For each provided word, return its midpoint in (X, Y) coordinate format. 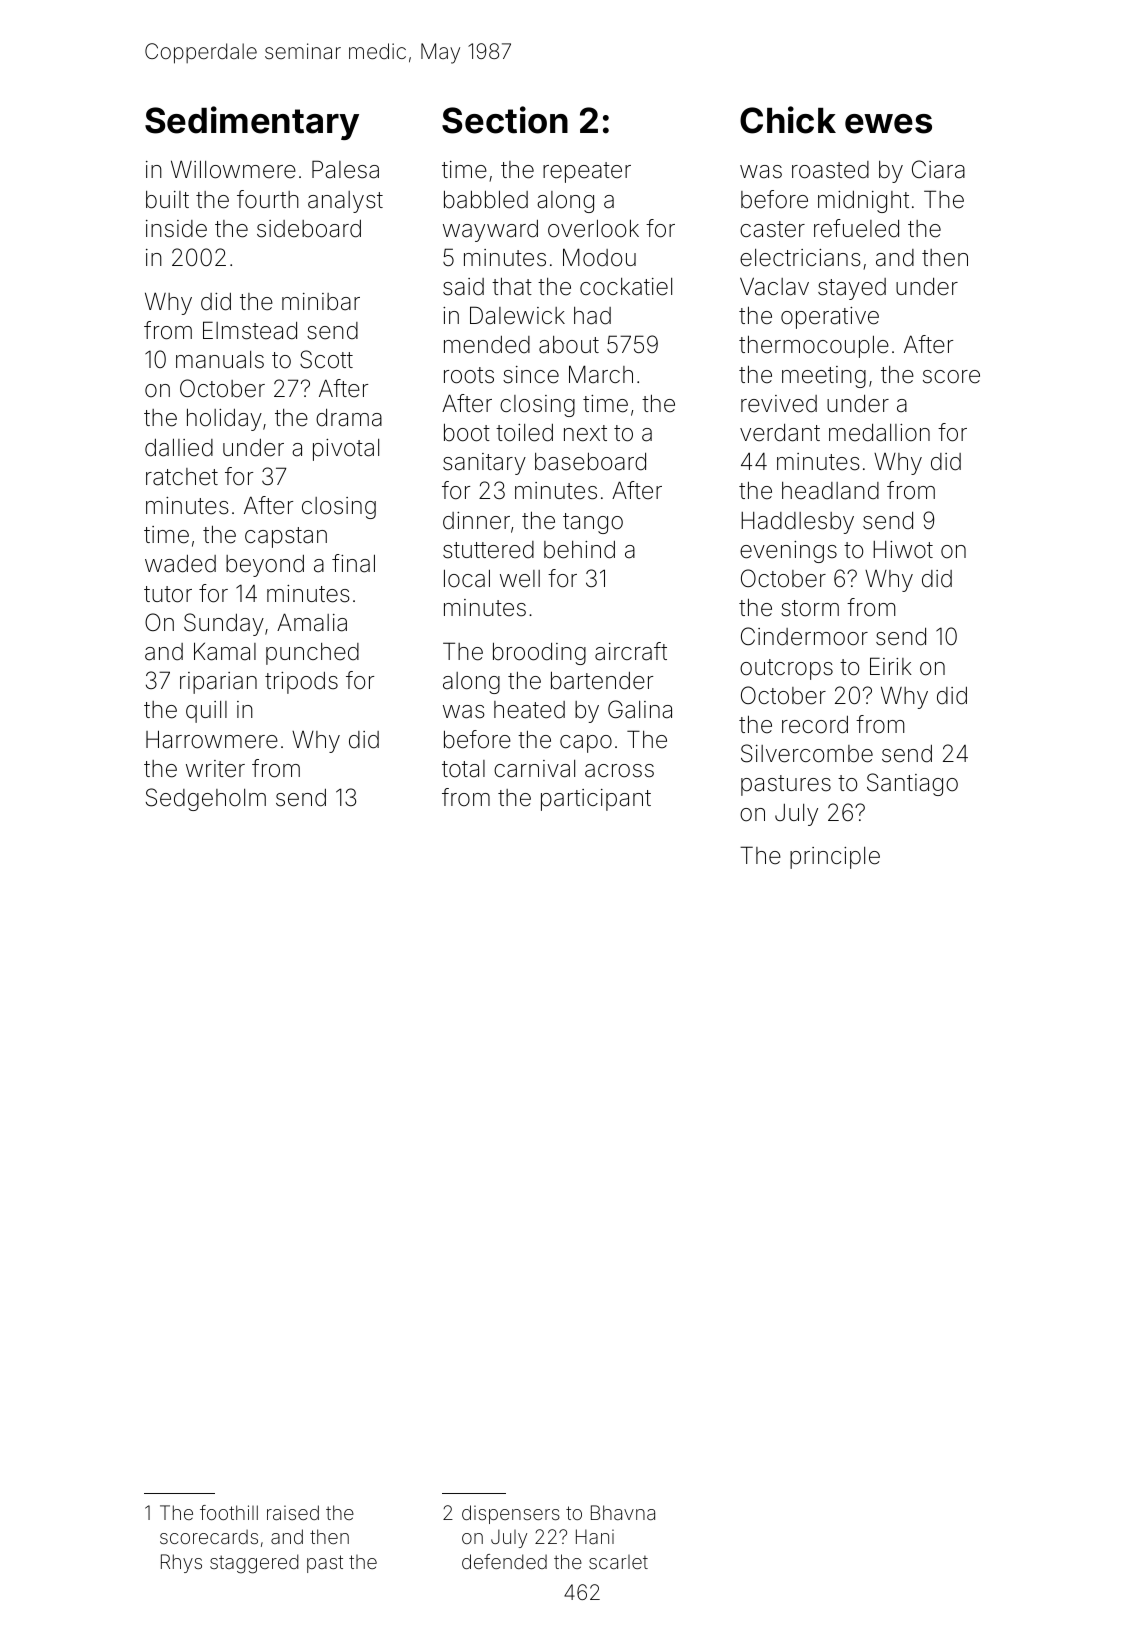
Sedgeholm (206, 799)
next (585, 433)
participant (596, 800)
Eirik (891, 666)
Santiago (912, 784)
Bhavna (623, 1512)
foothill (229, 1512)
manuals (220, 360)
